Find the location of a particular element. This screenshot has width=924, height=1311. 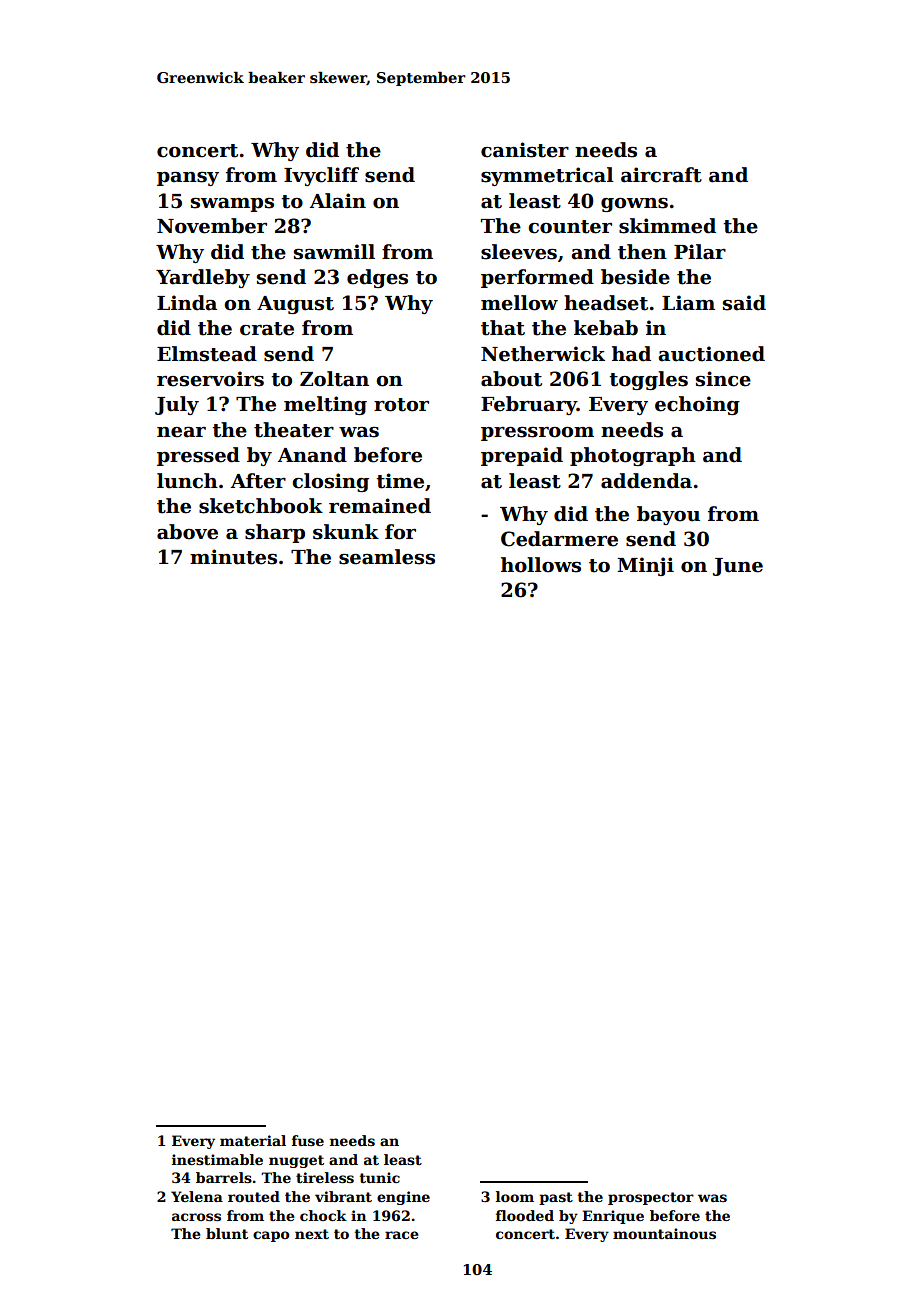

hollows is located at coordinates (541, 565).
